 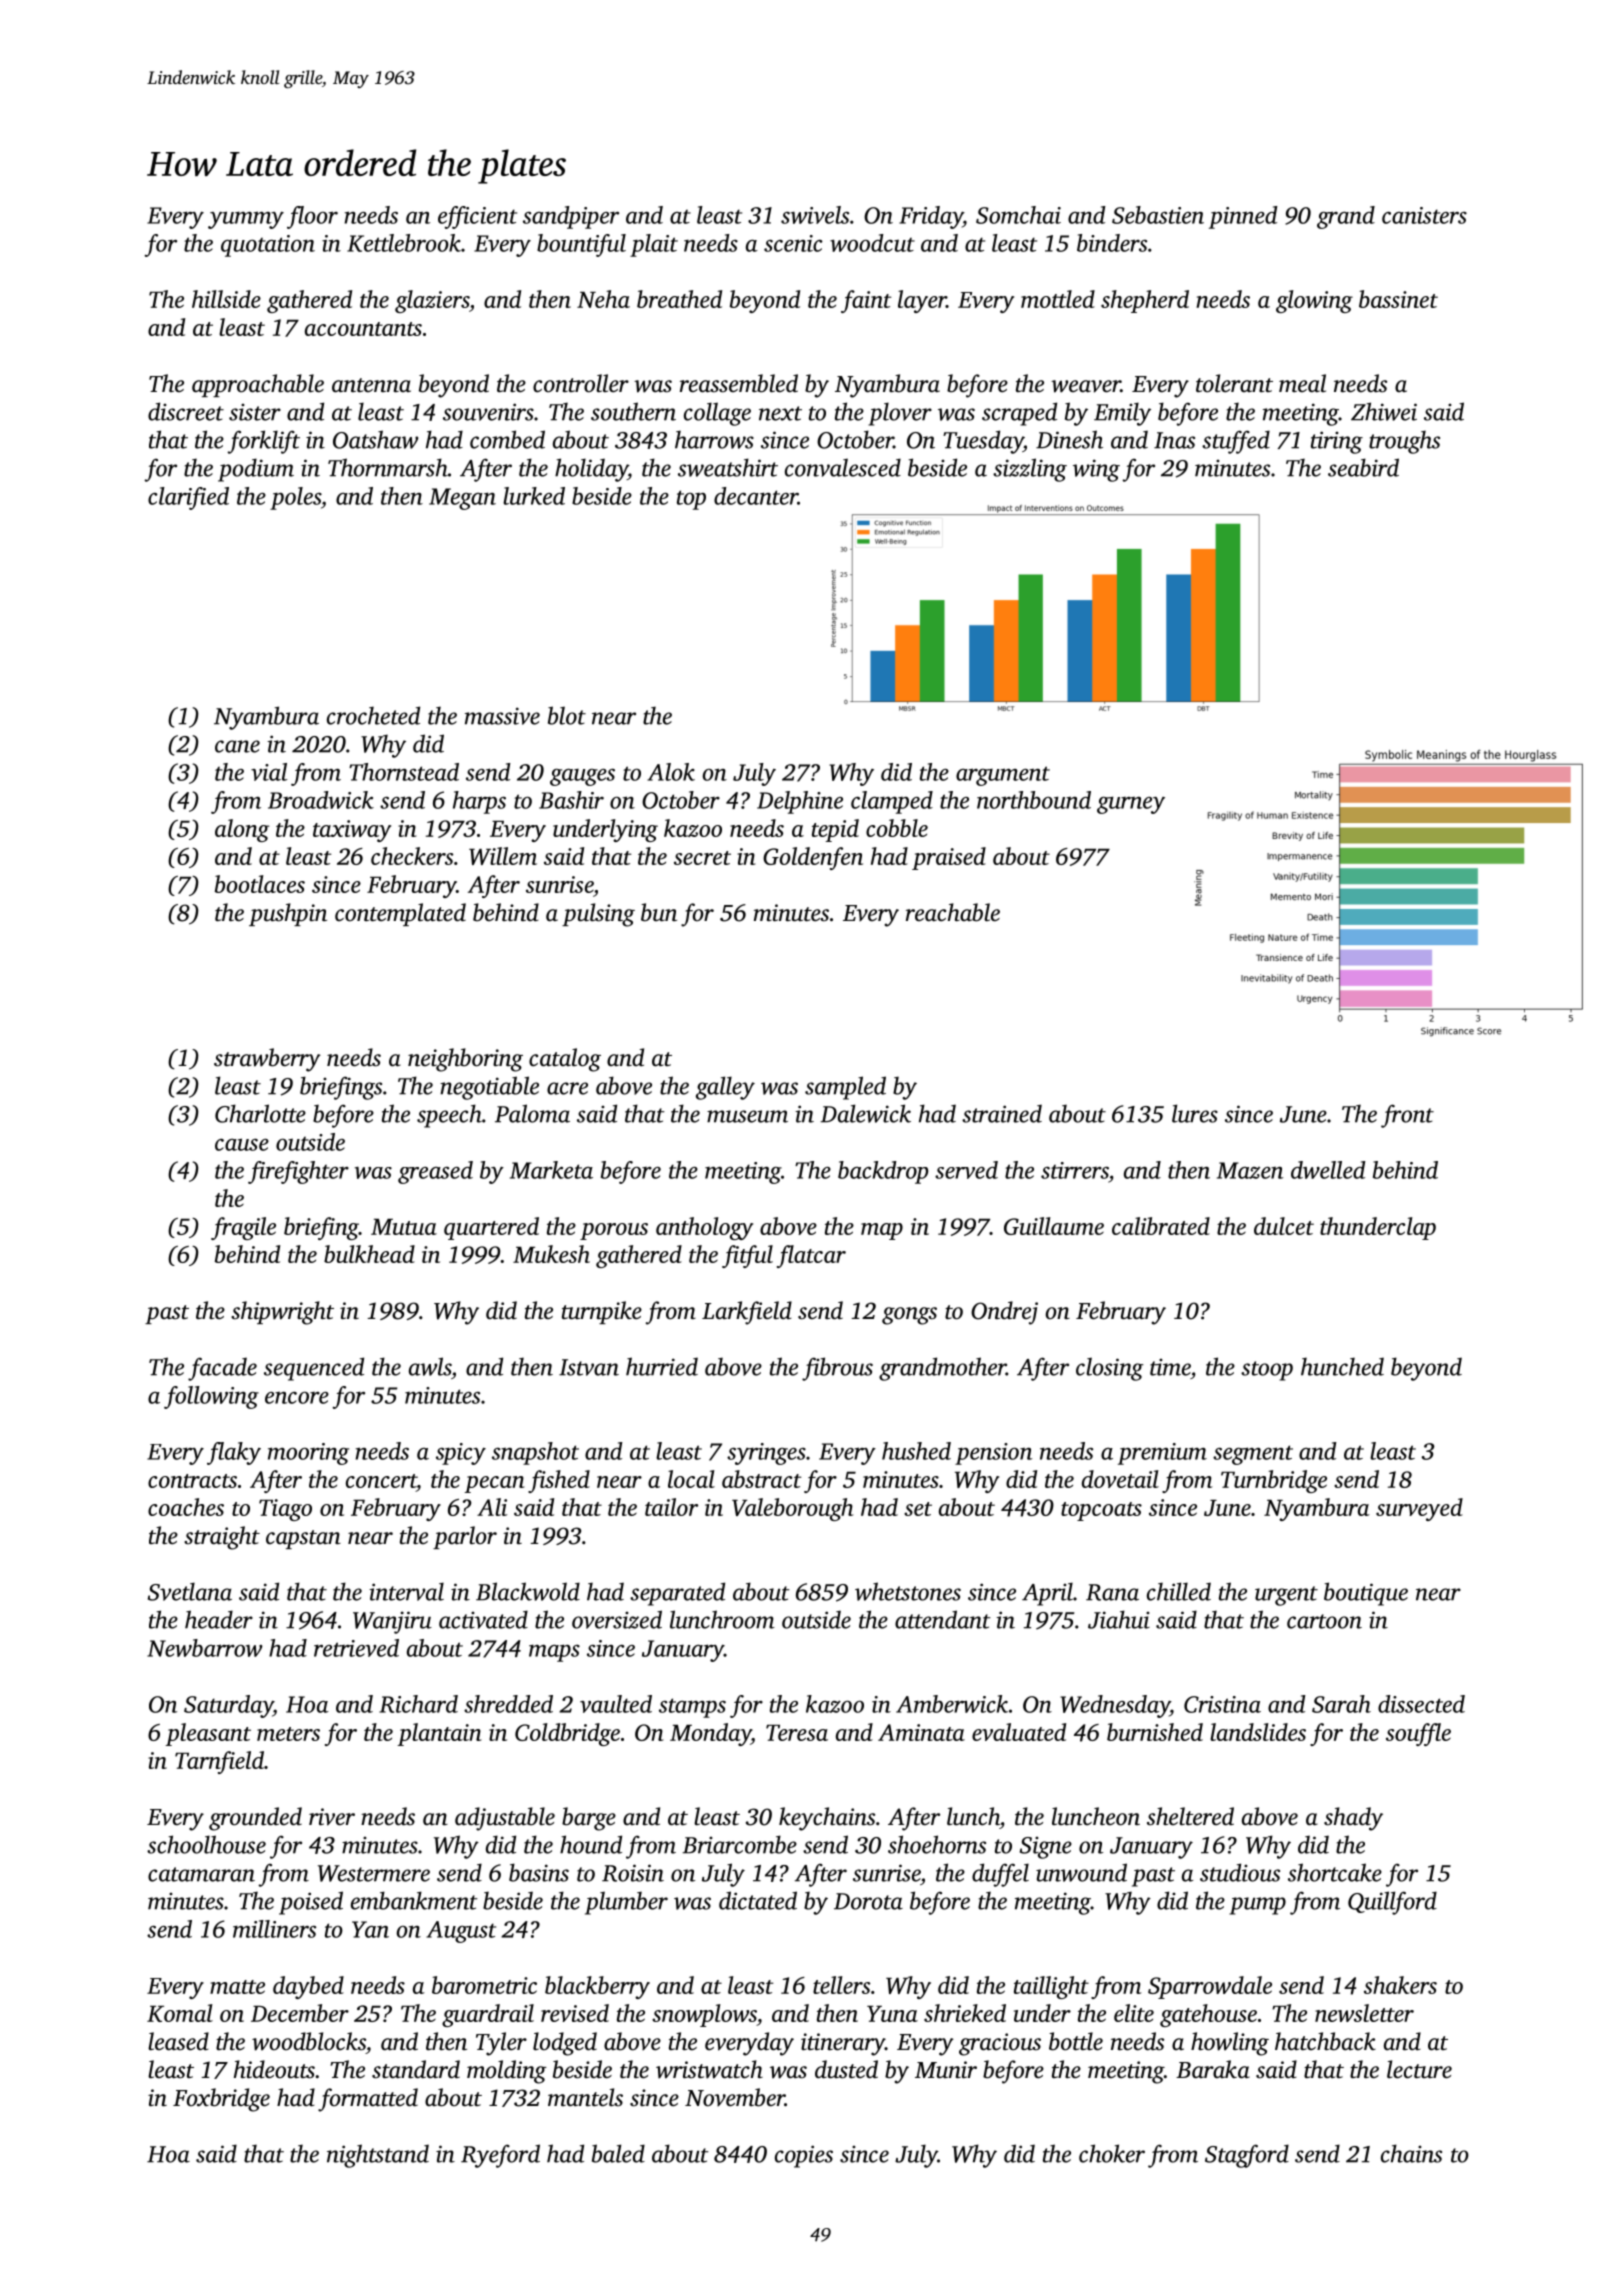 I want to click on plait, so click(x=654, y=245).
